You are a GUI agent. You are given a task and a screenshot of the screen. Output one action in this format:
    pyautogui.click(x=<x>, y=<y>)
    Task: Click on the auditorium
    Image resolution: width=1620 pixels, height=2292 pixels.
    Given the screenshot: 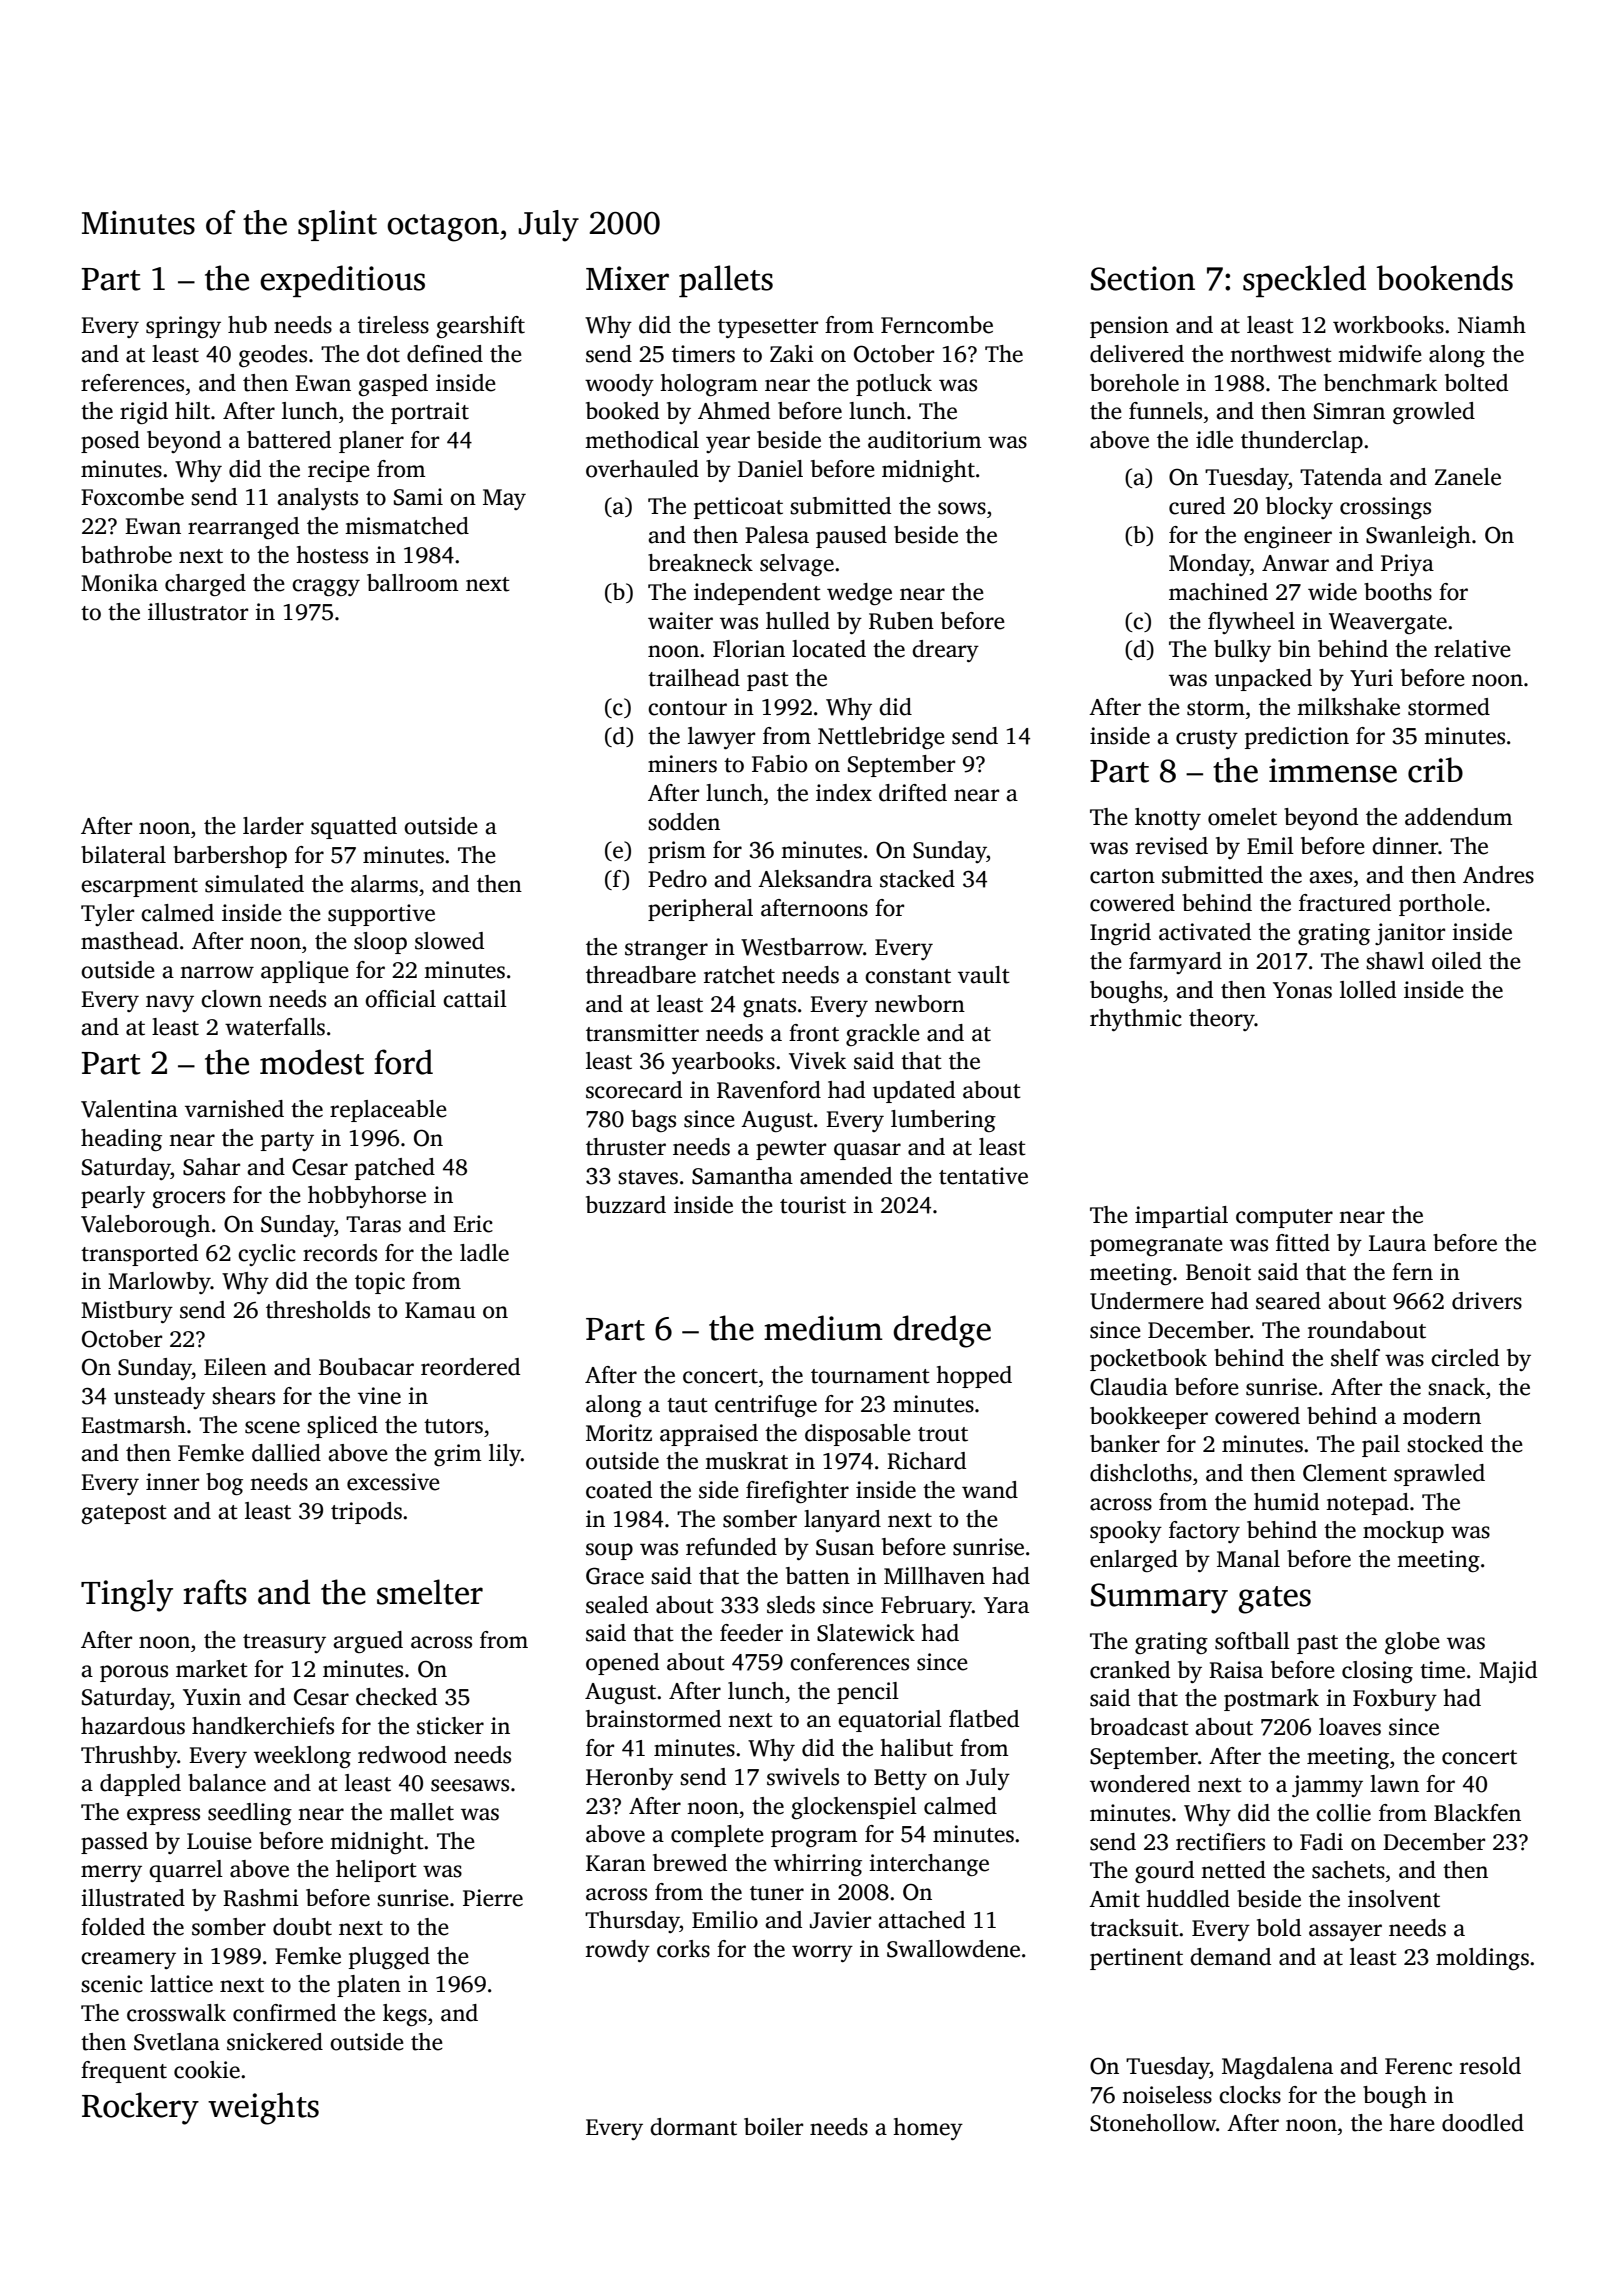 What is the action you would take?
    pyautogui.click(x=925, y=440)
